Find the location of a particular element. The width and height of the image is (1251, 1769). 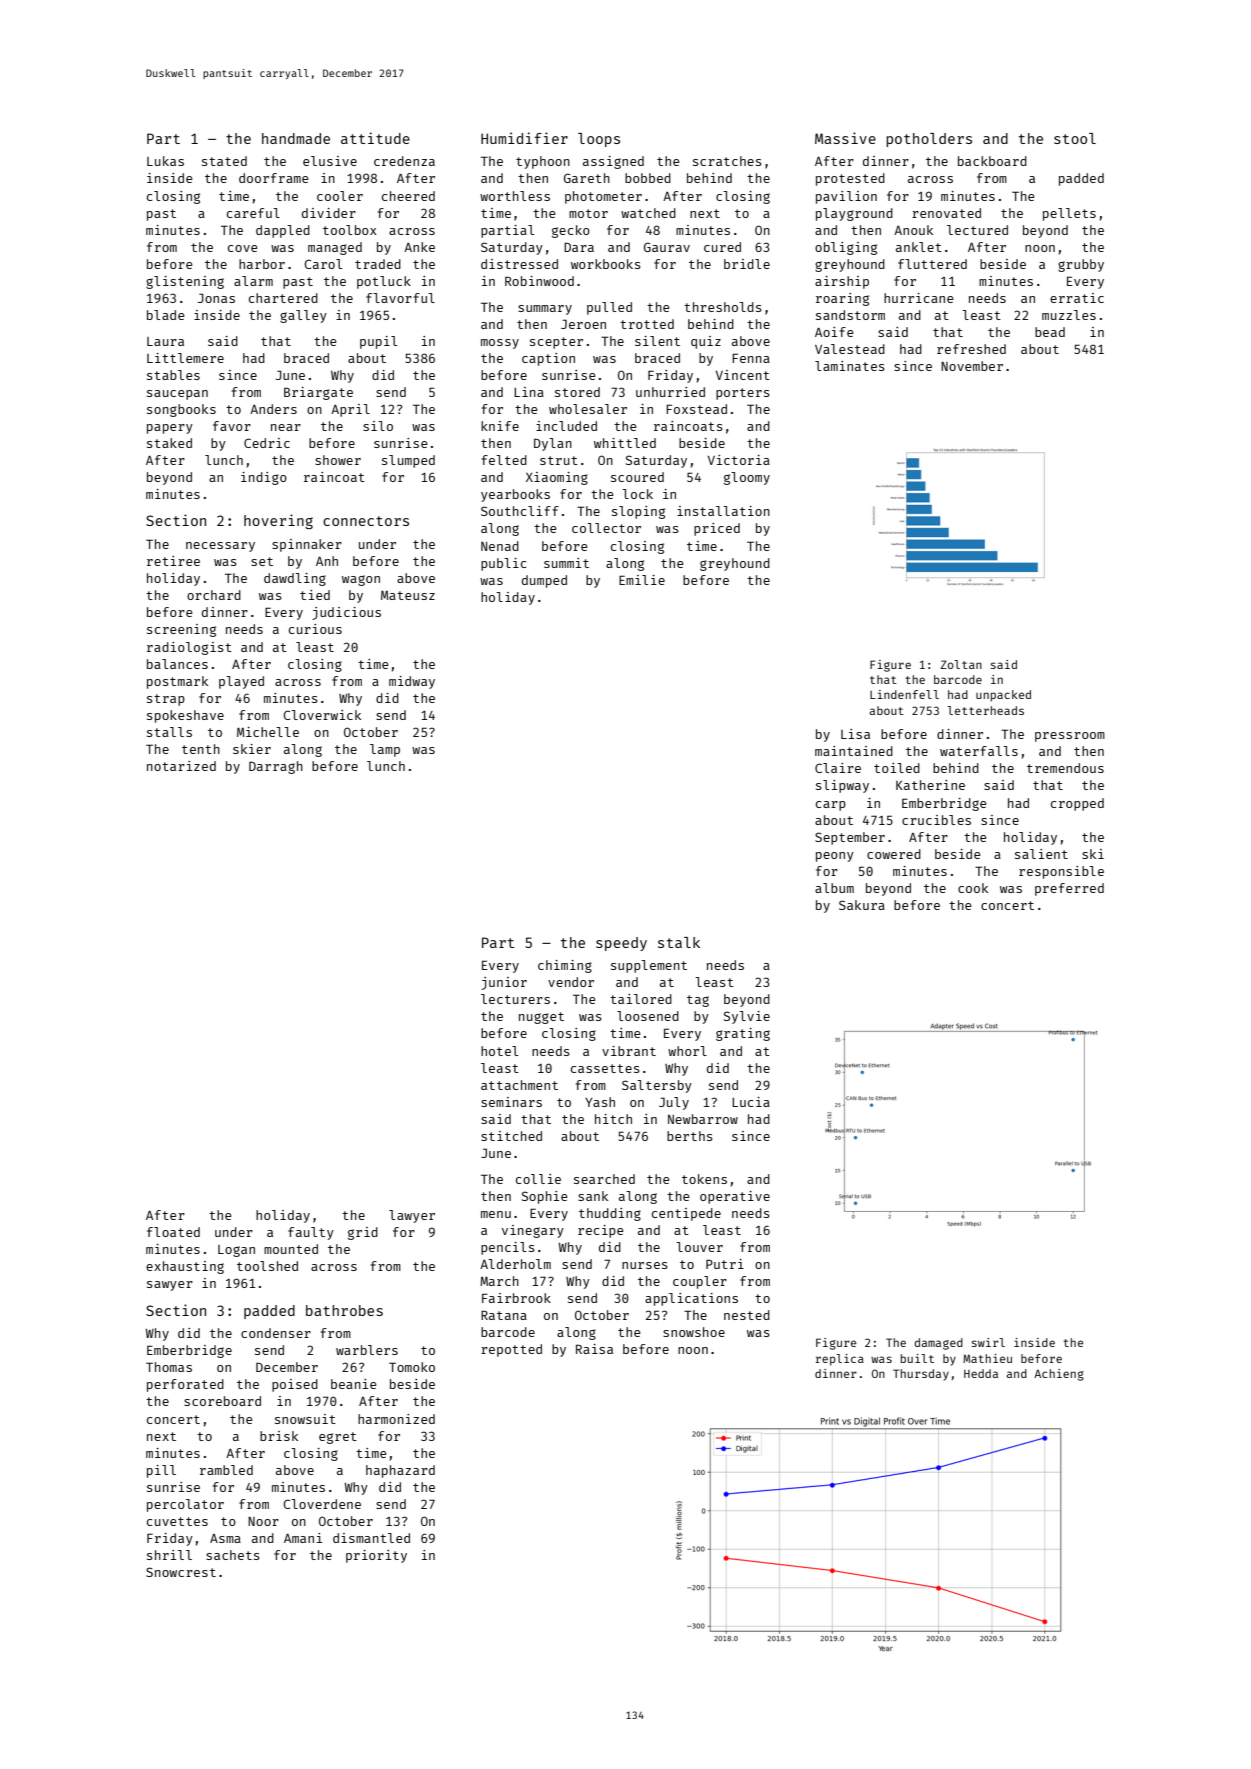

Humidifier is located at coordinates (524, 138).
